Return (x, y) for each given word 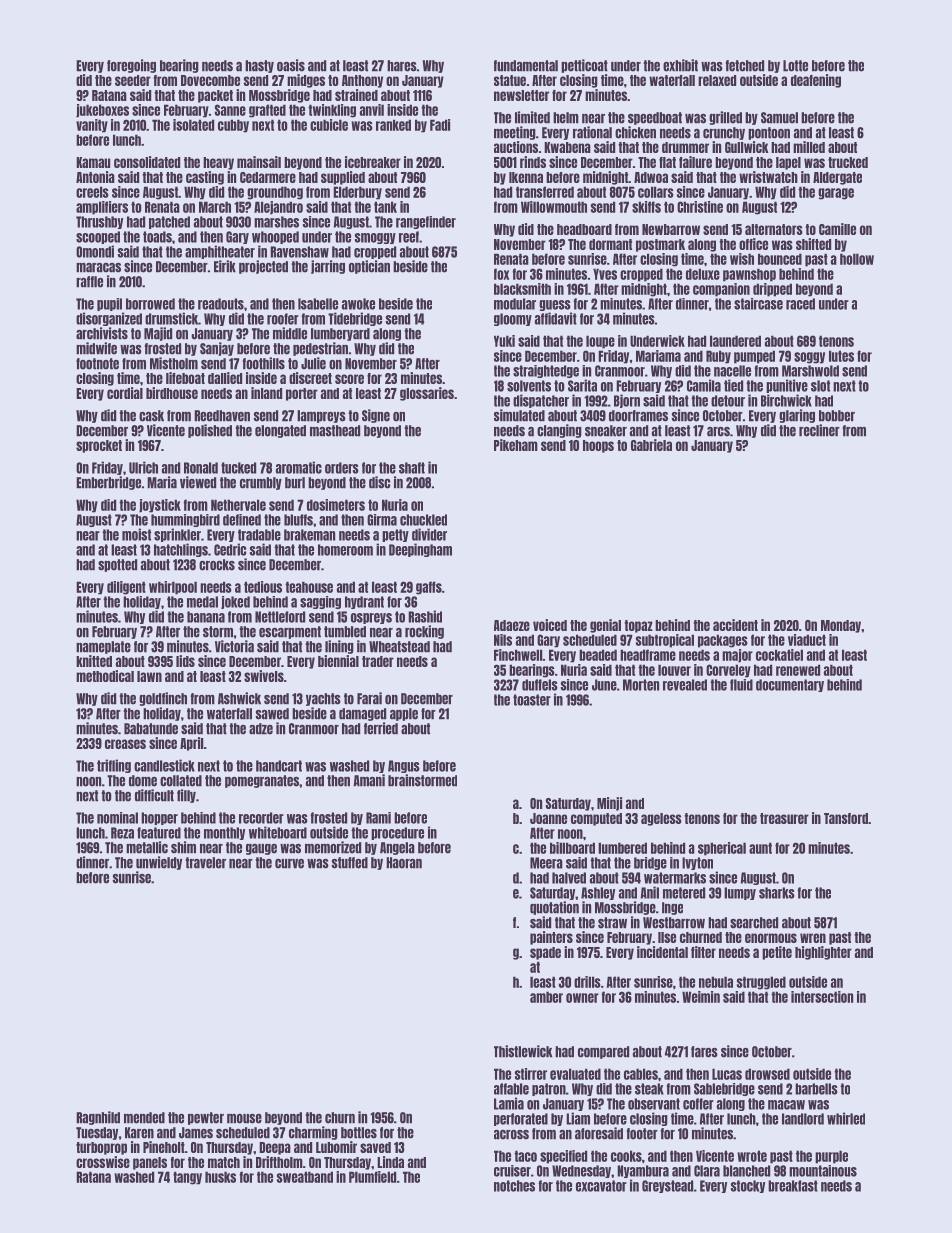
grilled (725, 118)
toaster (532, 700)
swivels (264, 676)
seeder (133, 80)
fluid (741, 685)
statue (510, 80)
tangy (187, 1178)
